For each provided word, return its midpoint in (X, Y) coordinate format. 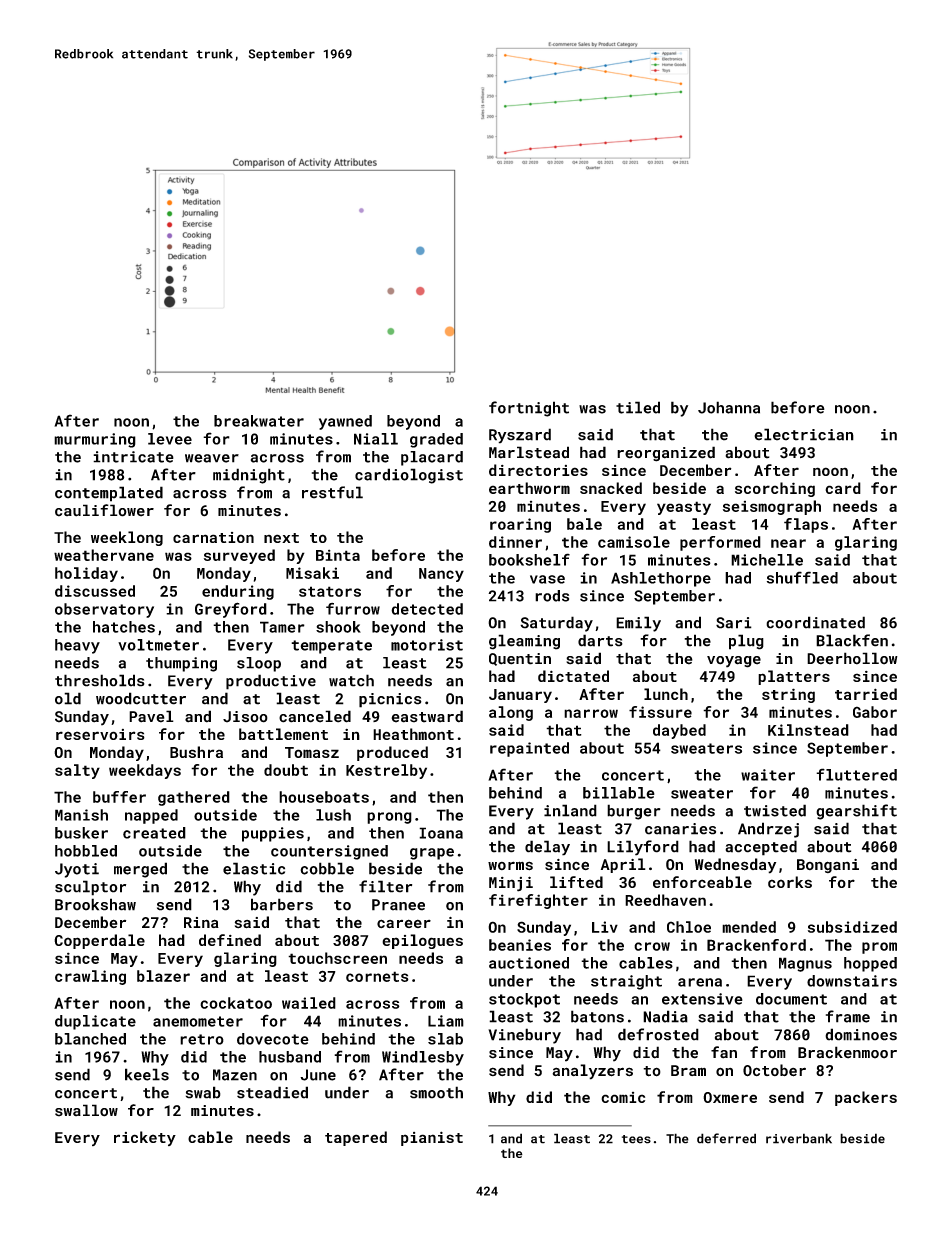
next (281, 538)
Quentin (520, 659)
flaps (806, 525)
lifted (576, 882)
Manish (81, 815)
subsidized (852, 927)
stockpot (524, 1000)
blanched (90, 1039)
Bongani (828, 866)
